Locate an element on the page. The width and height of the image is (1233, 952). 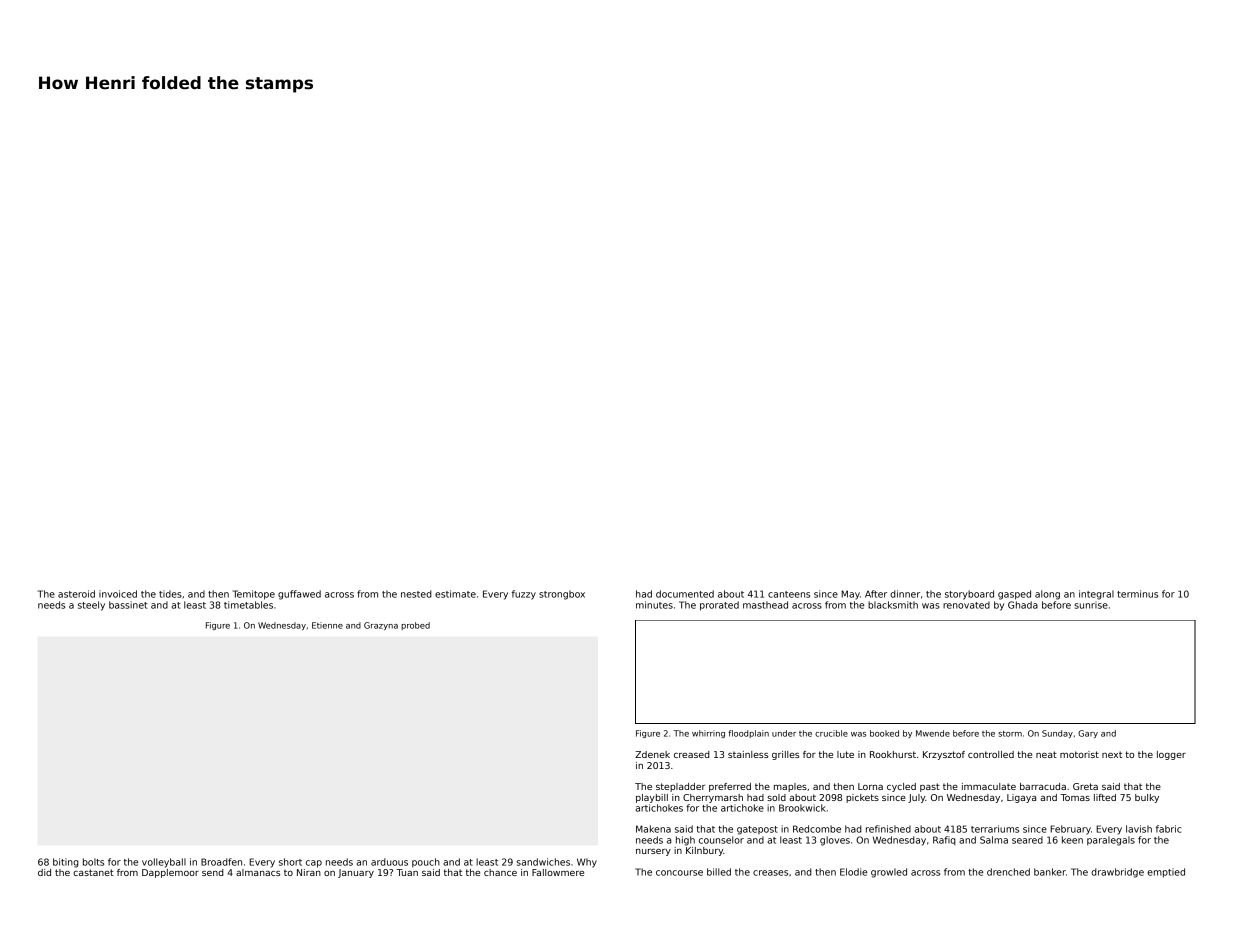
estimate is located at coordinates (455, 594).
